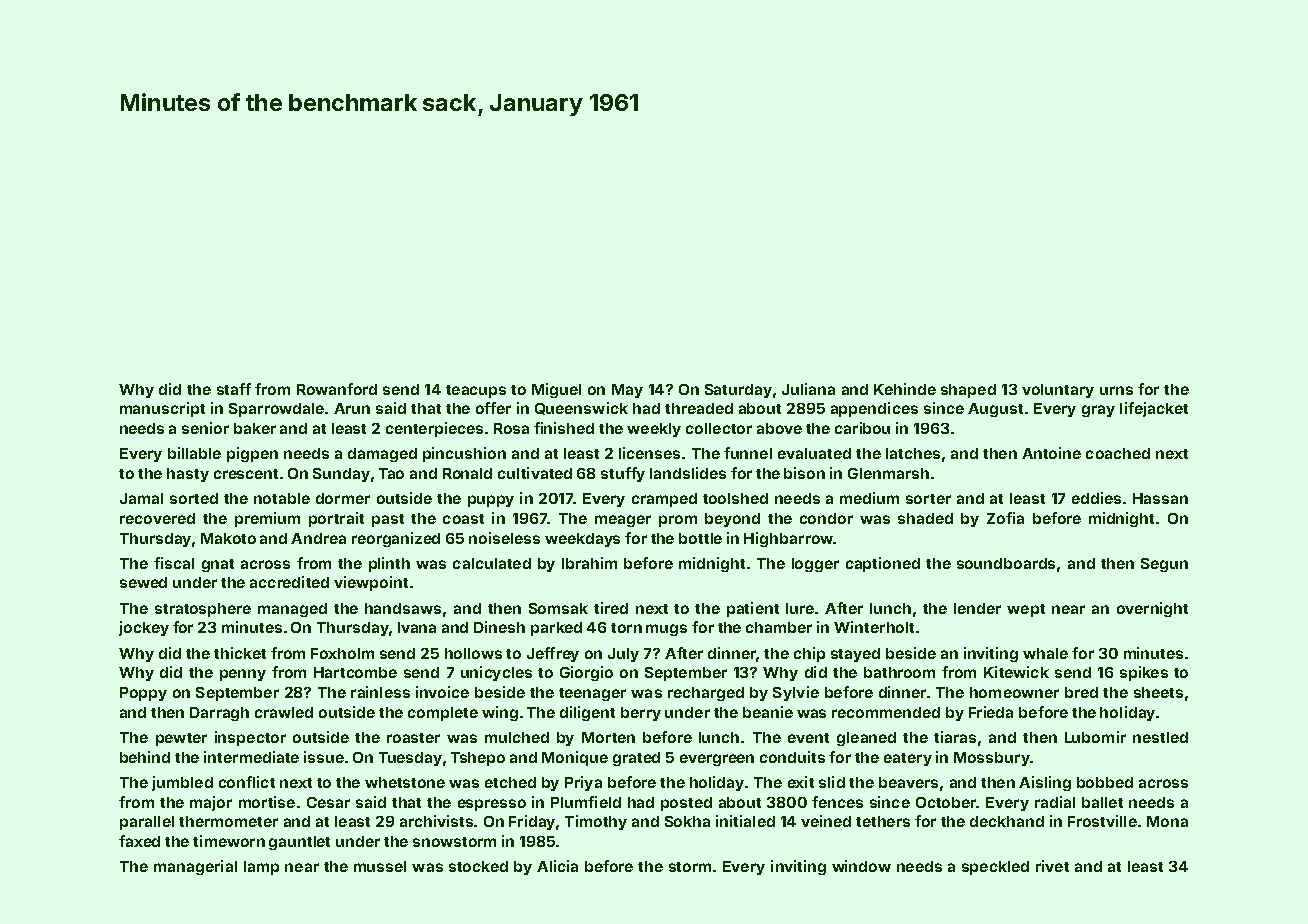 The height and width of the screenshot is (924, 1308). What do you see at coordinates (267, 519) in the screenshot?
I see `premium` at bounding box center [267, 519].
